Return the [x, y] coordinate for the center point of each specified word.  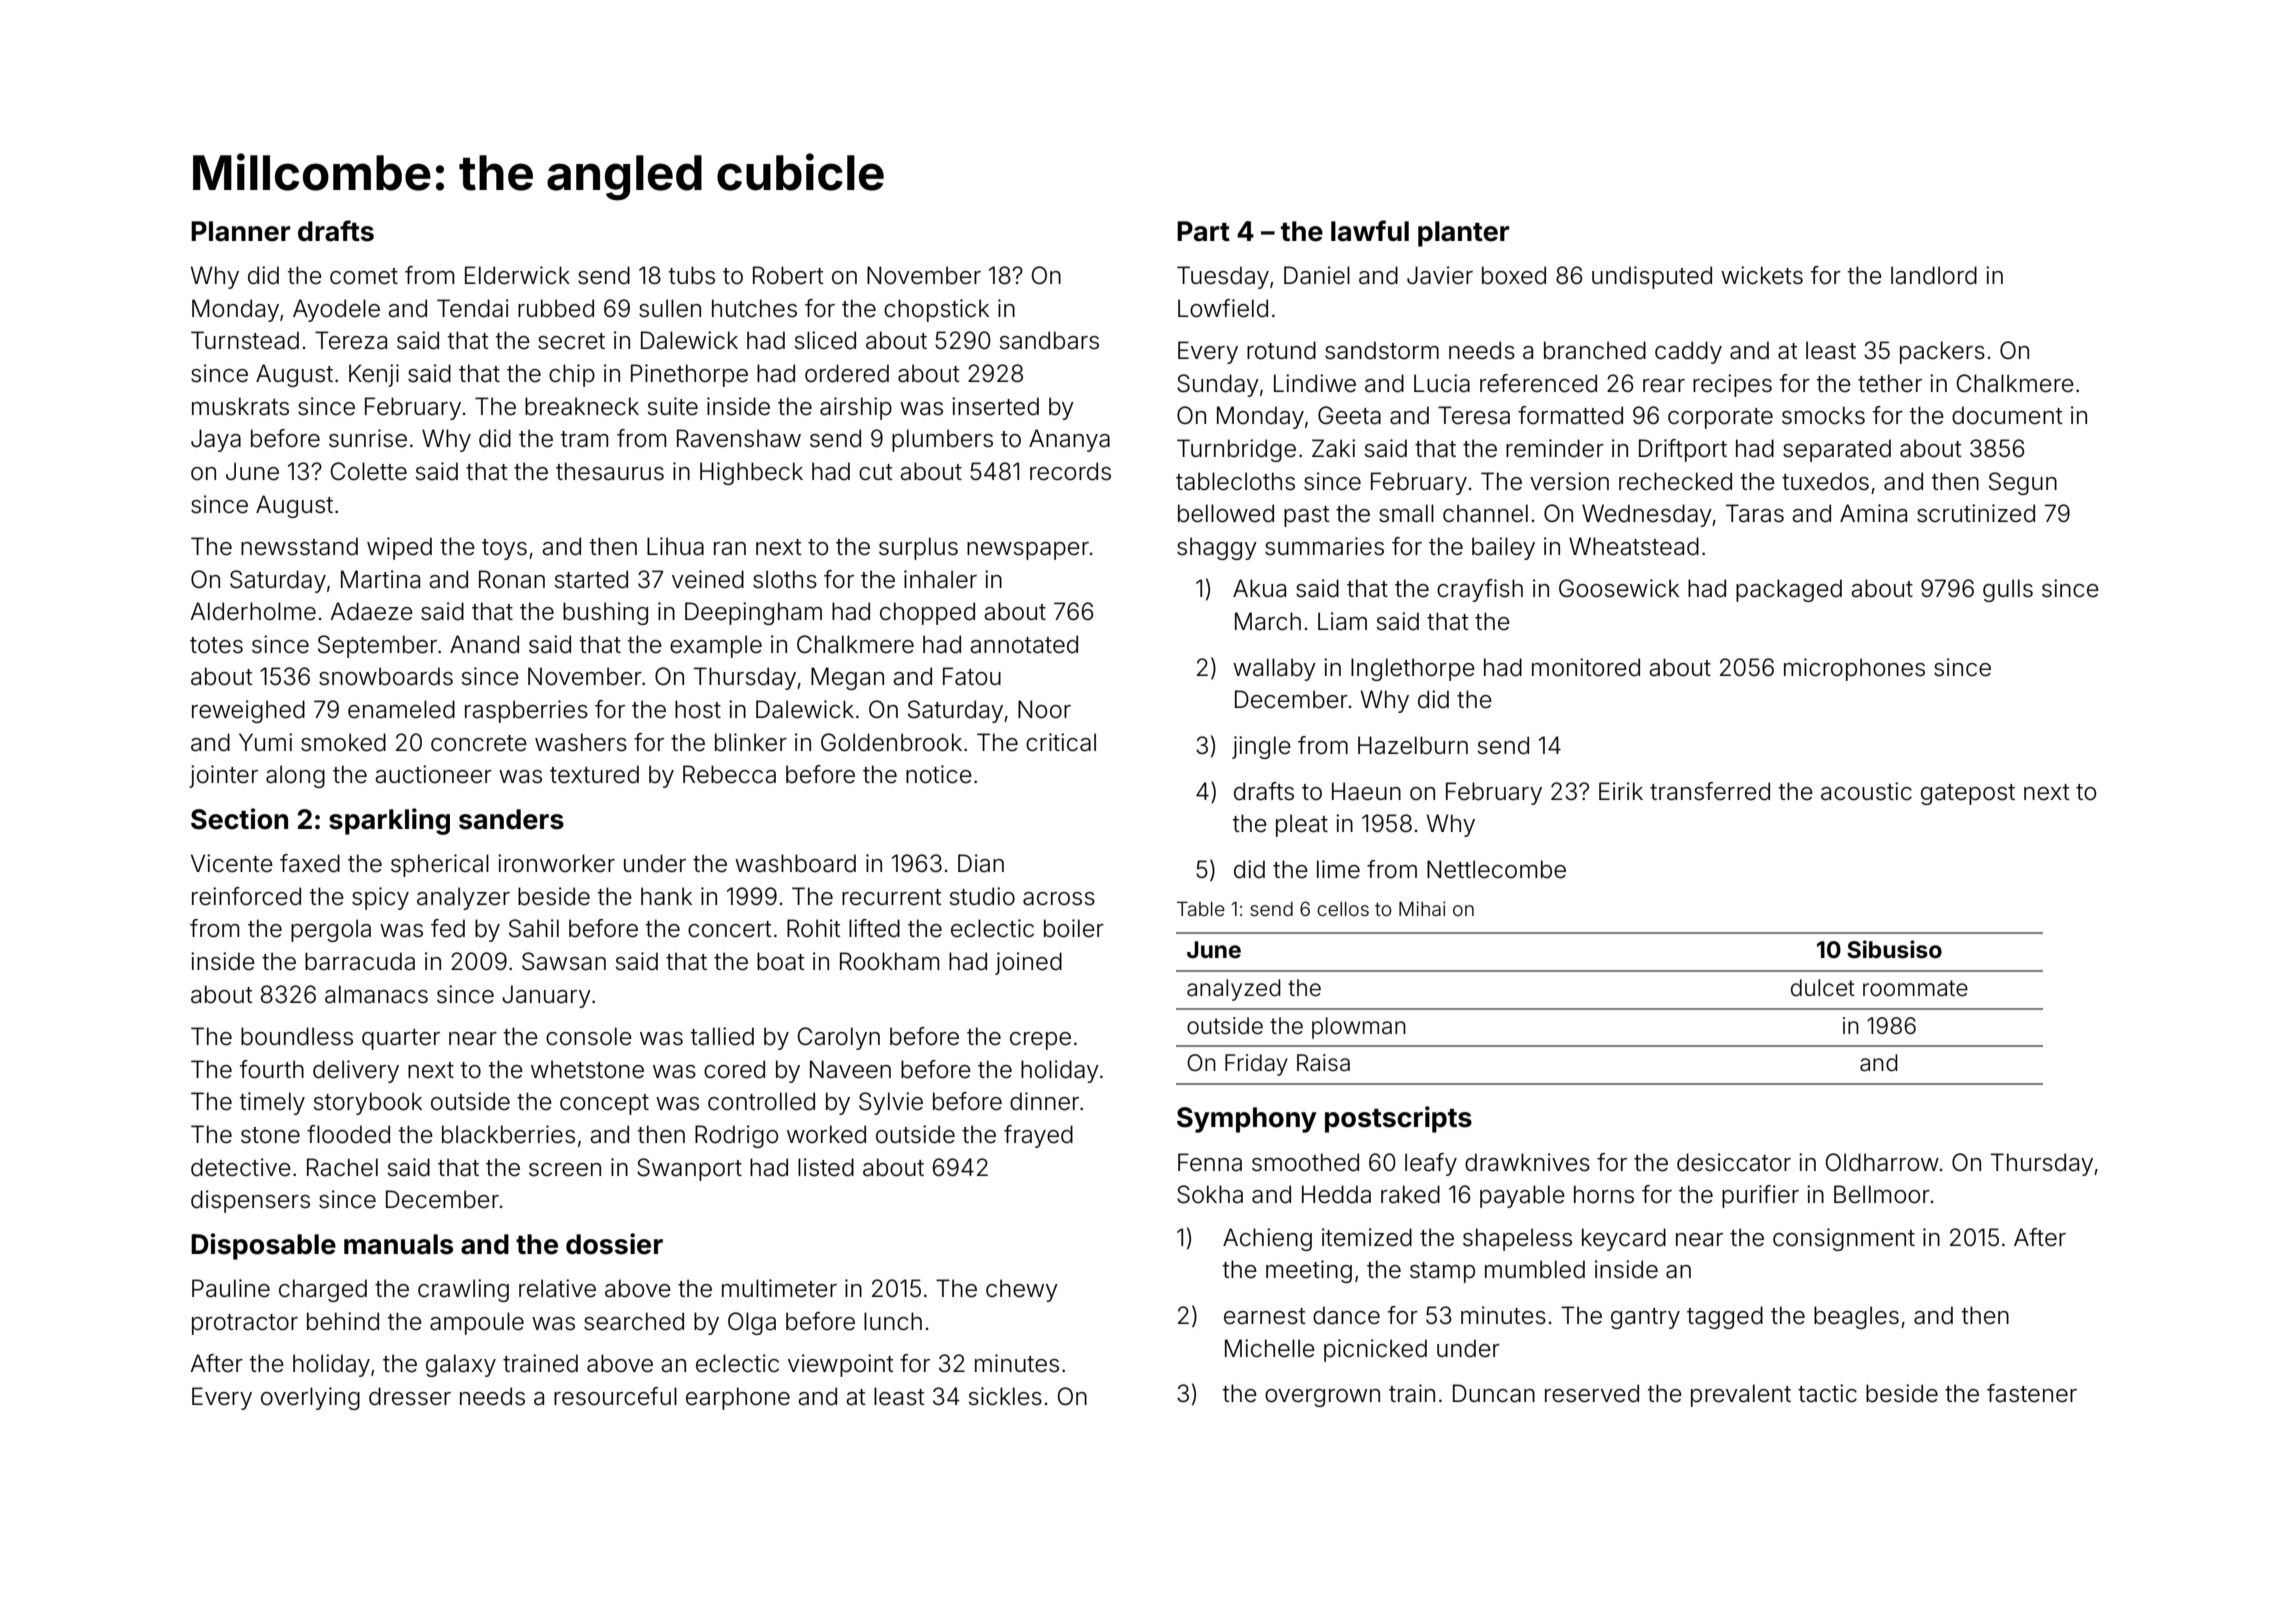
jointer [223, 776]
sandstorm [1382, 350]
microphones [1854, 669]
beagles [1856, 1317]
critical [1061, 742]
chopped [927, 613]
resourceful [615, 1396]
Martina [380, 579]
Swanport [689, 1169]
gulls [2008, 590]
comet [364, 276]
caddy [1688, 352]
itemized [1367, 1237]
